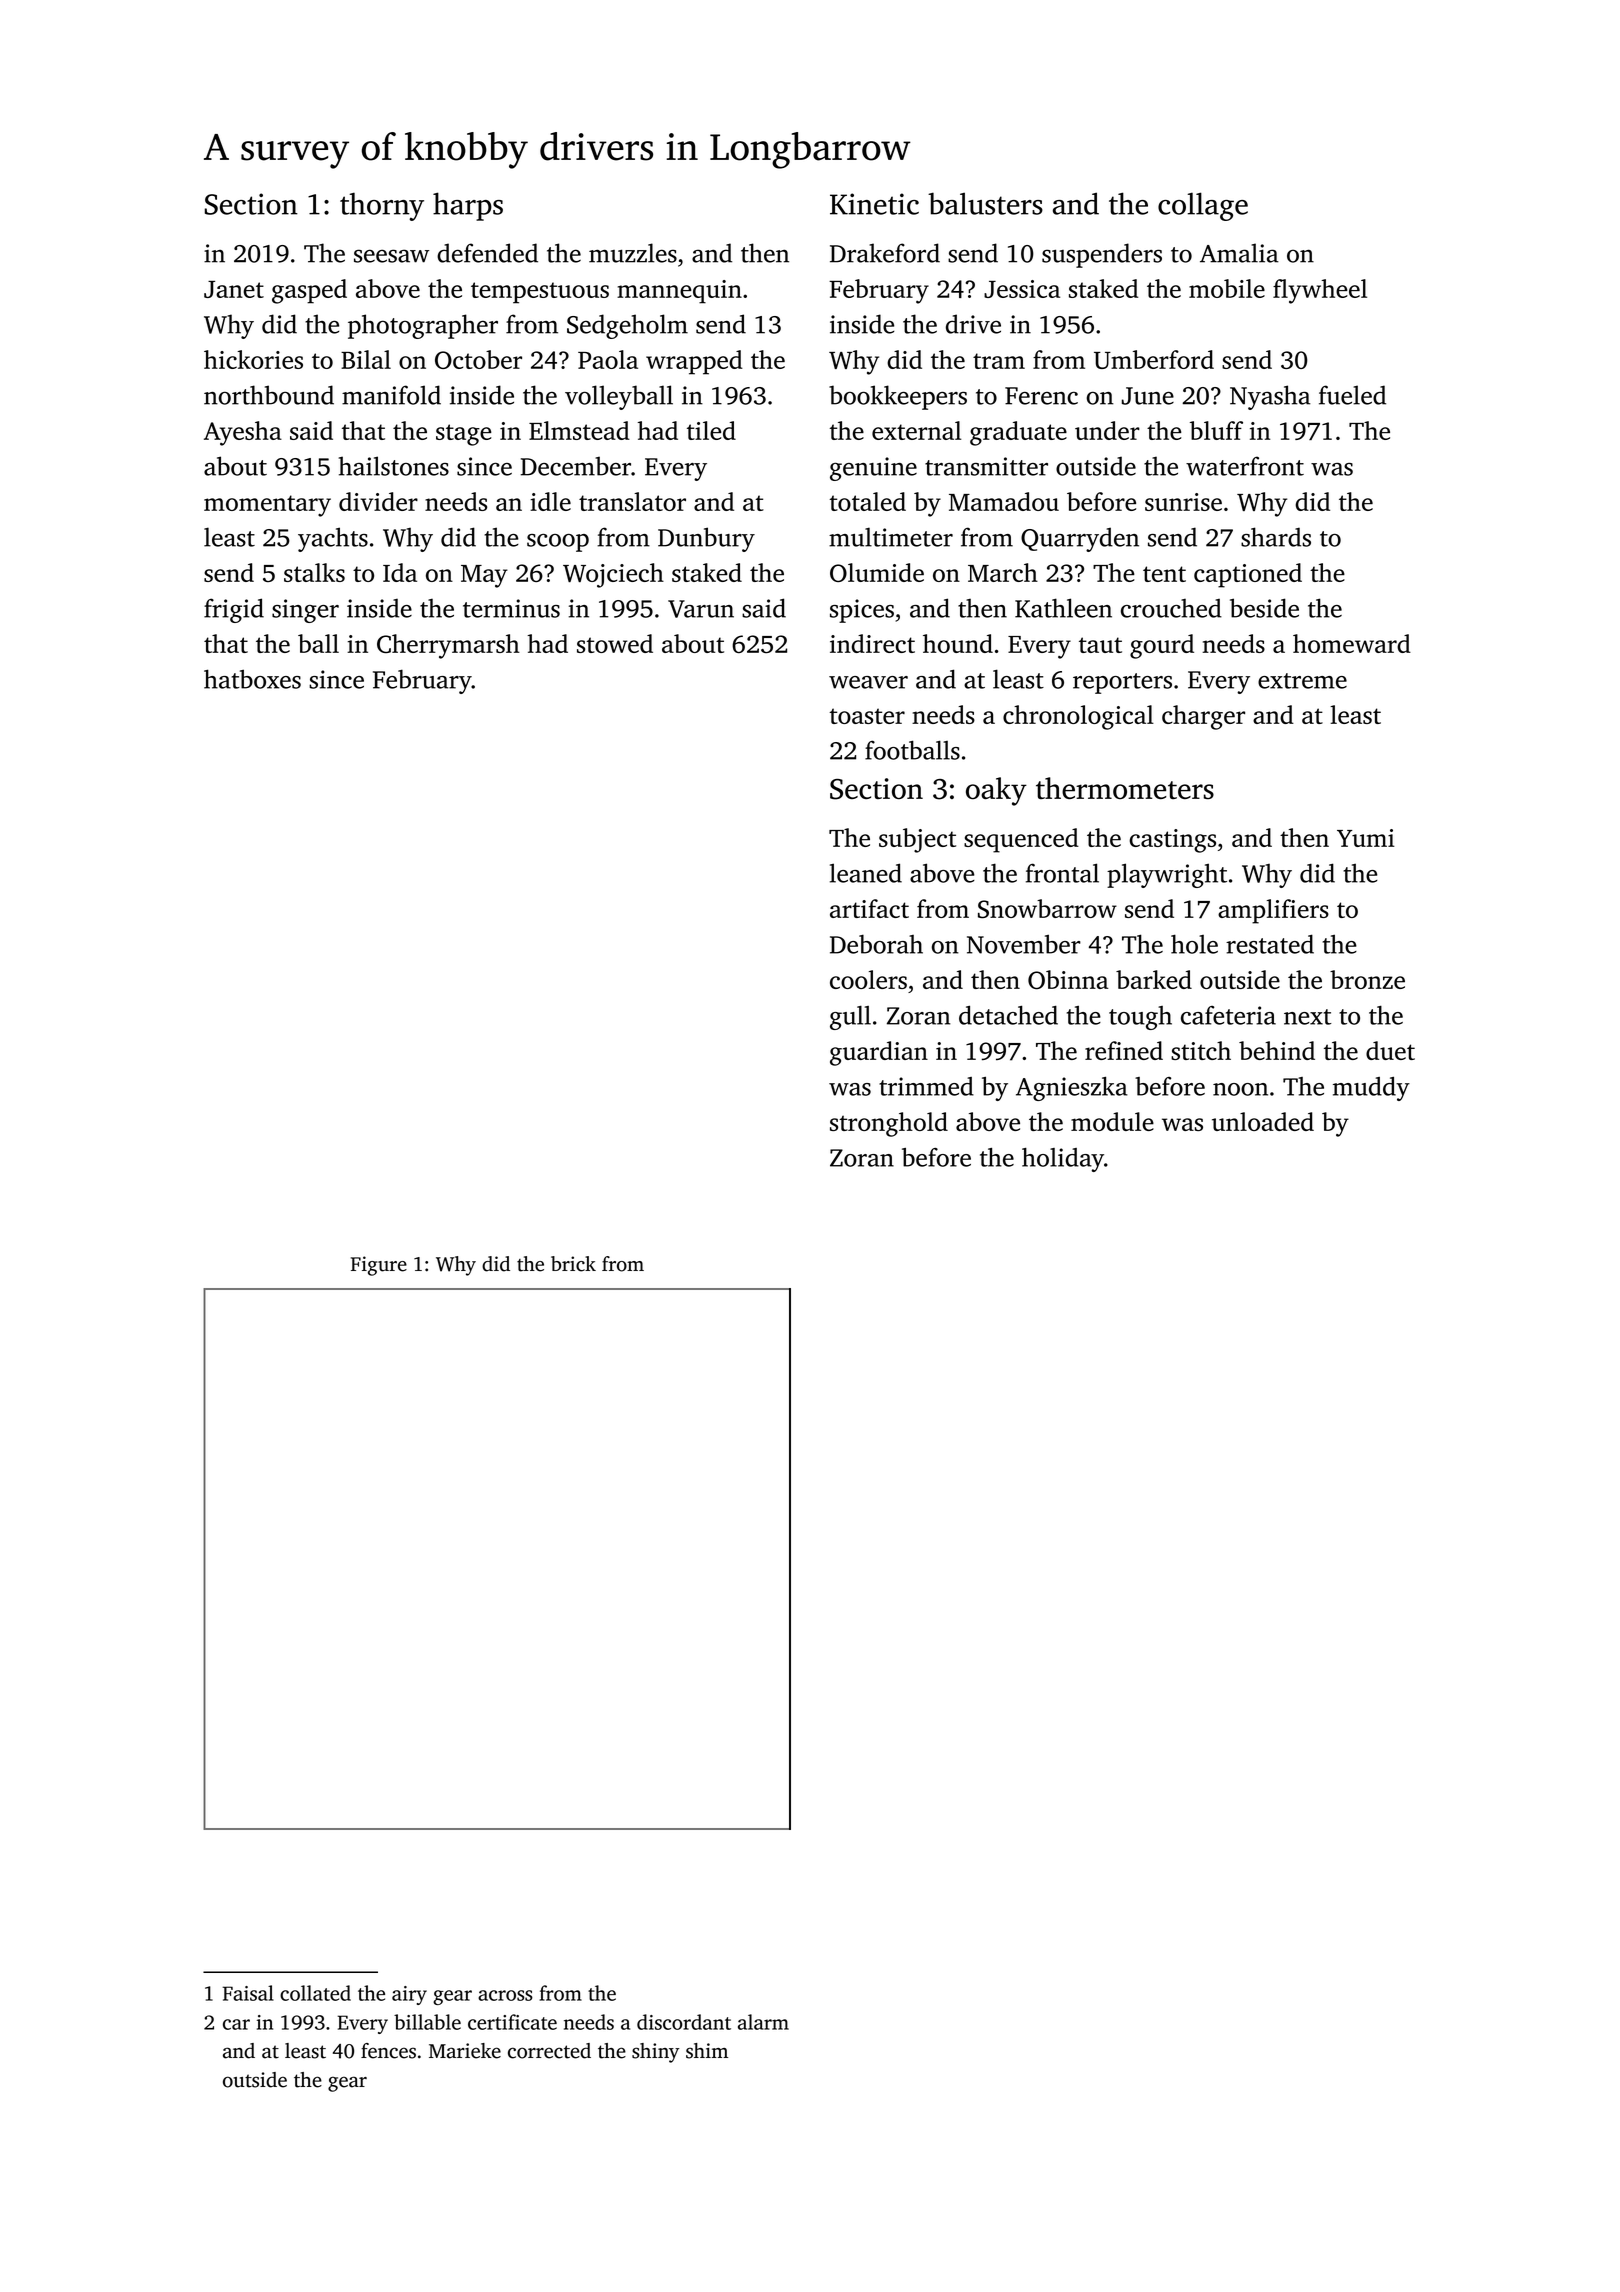 The image size is (1620, 2292). I want to click on Figure, so click(379, 1266).
